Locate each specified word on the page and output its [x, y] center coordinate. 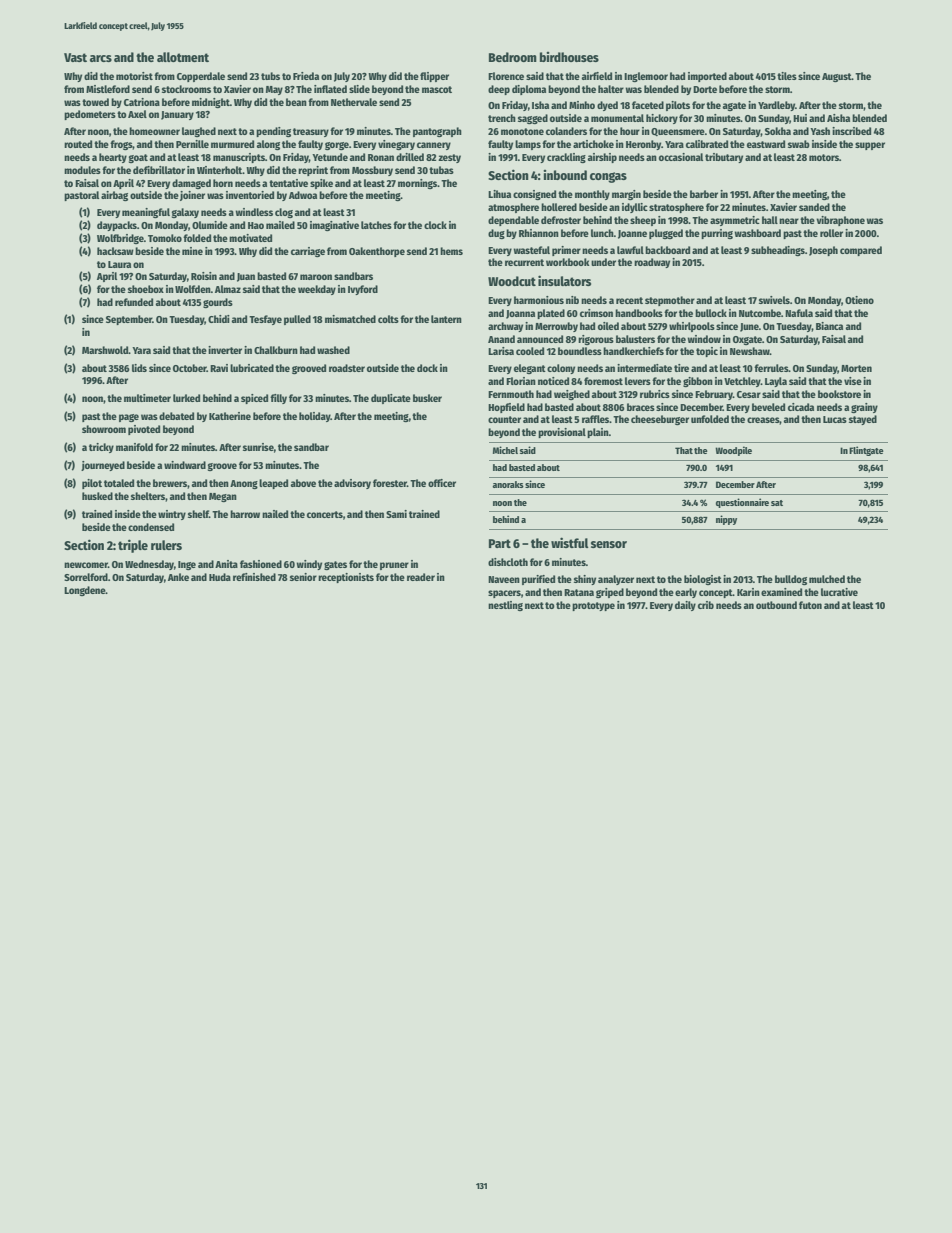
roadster [347, 368]
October [190, 368]
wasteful [531, 250]
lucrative [839, 592]
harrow [245, 514]
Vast [75, 57]
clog [284, 213]
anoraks [508, 484]
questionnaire [742, 503]
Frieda [306, 76]
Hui [800, 118]
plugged [666, 234]
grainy [864, 408]
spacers [504, 594]
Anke [178, 577]
